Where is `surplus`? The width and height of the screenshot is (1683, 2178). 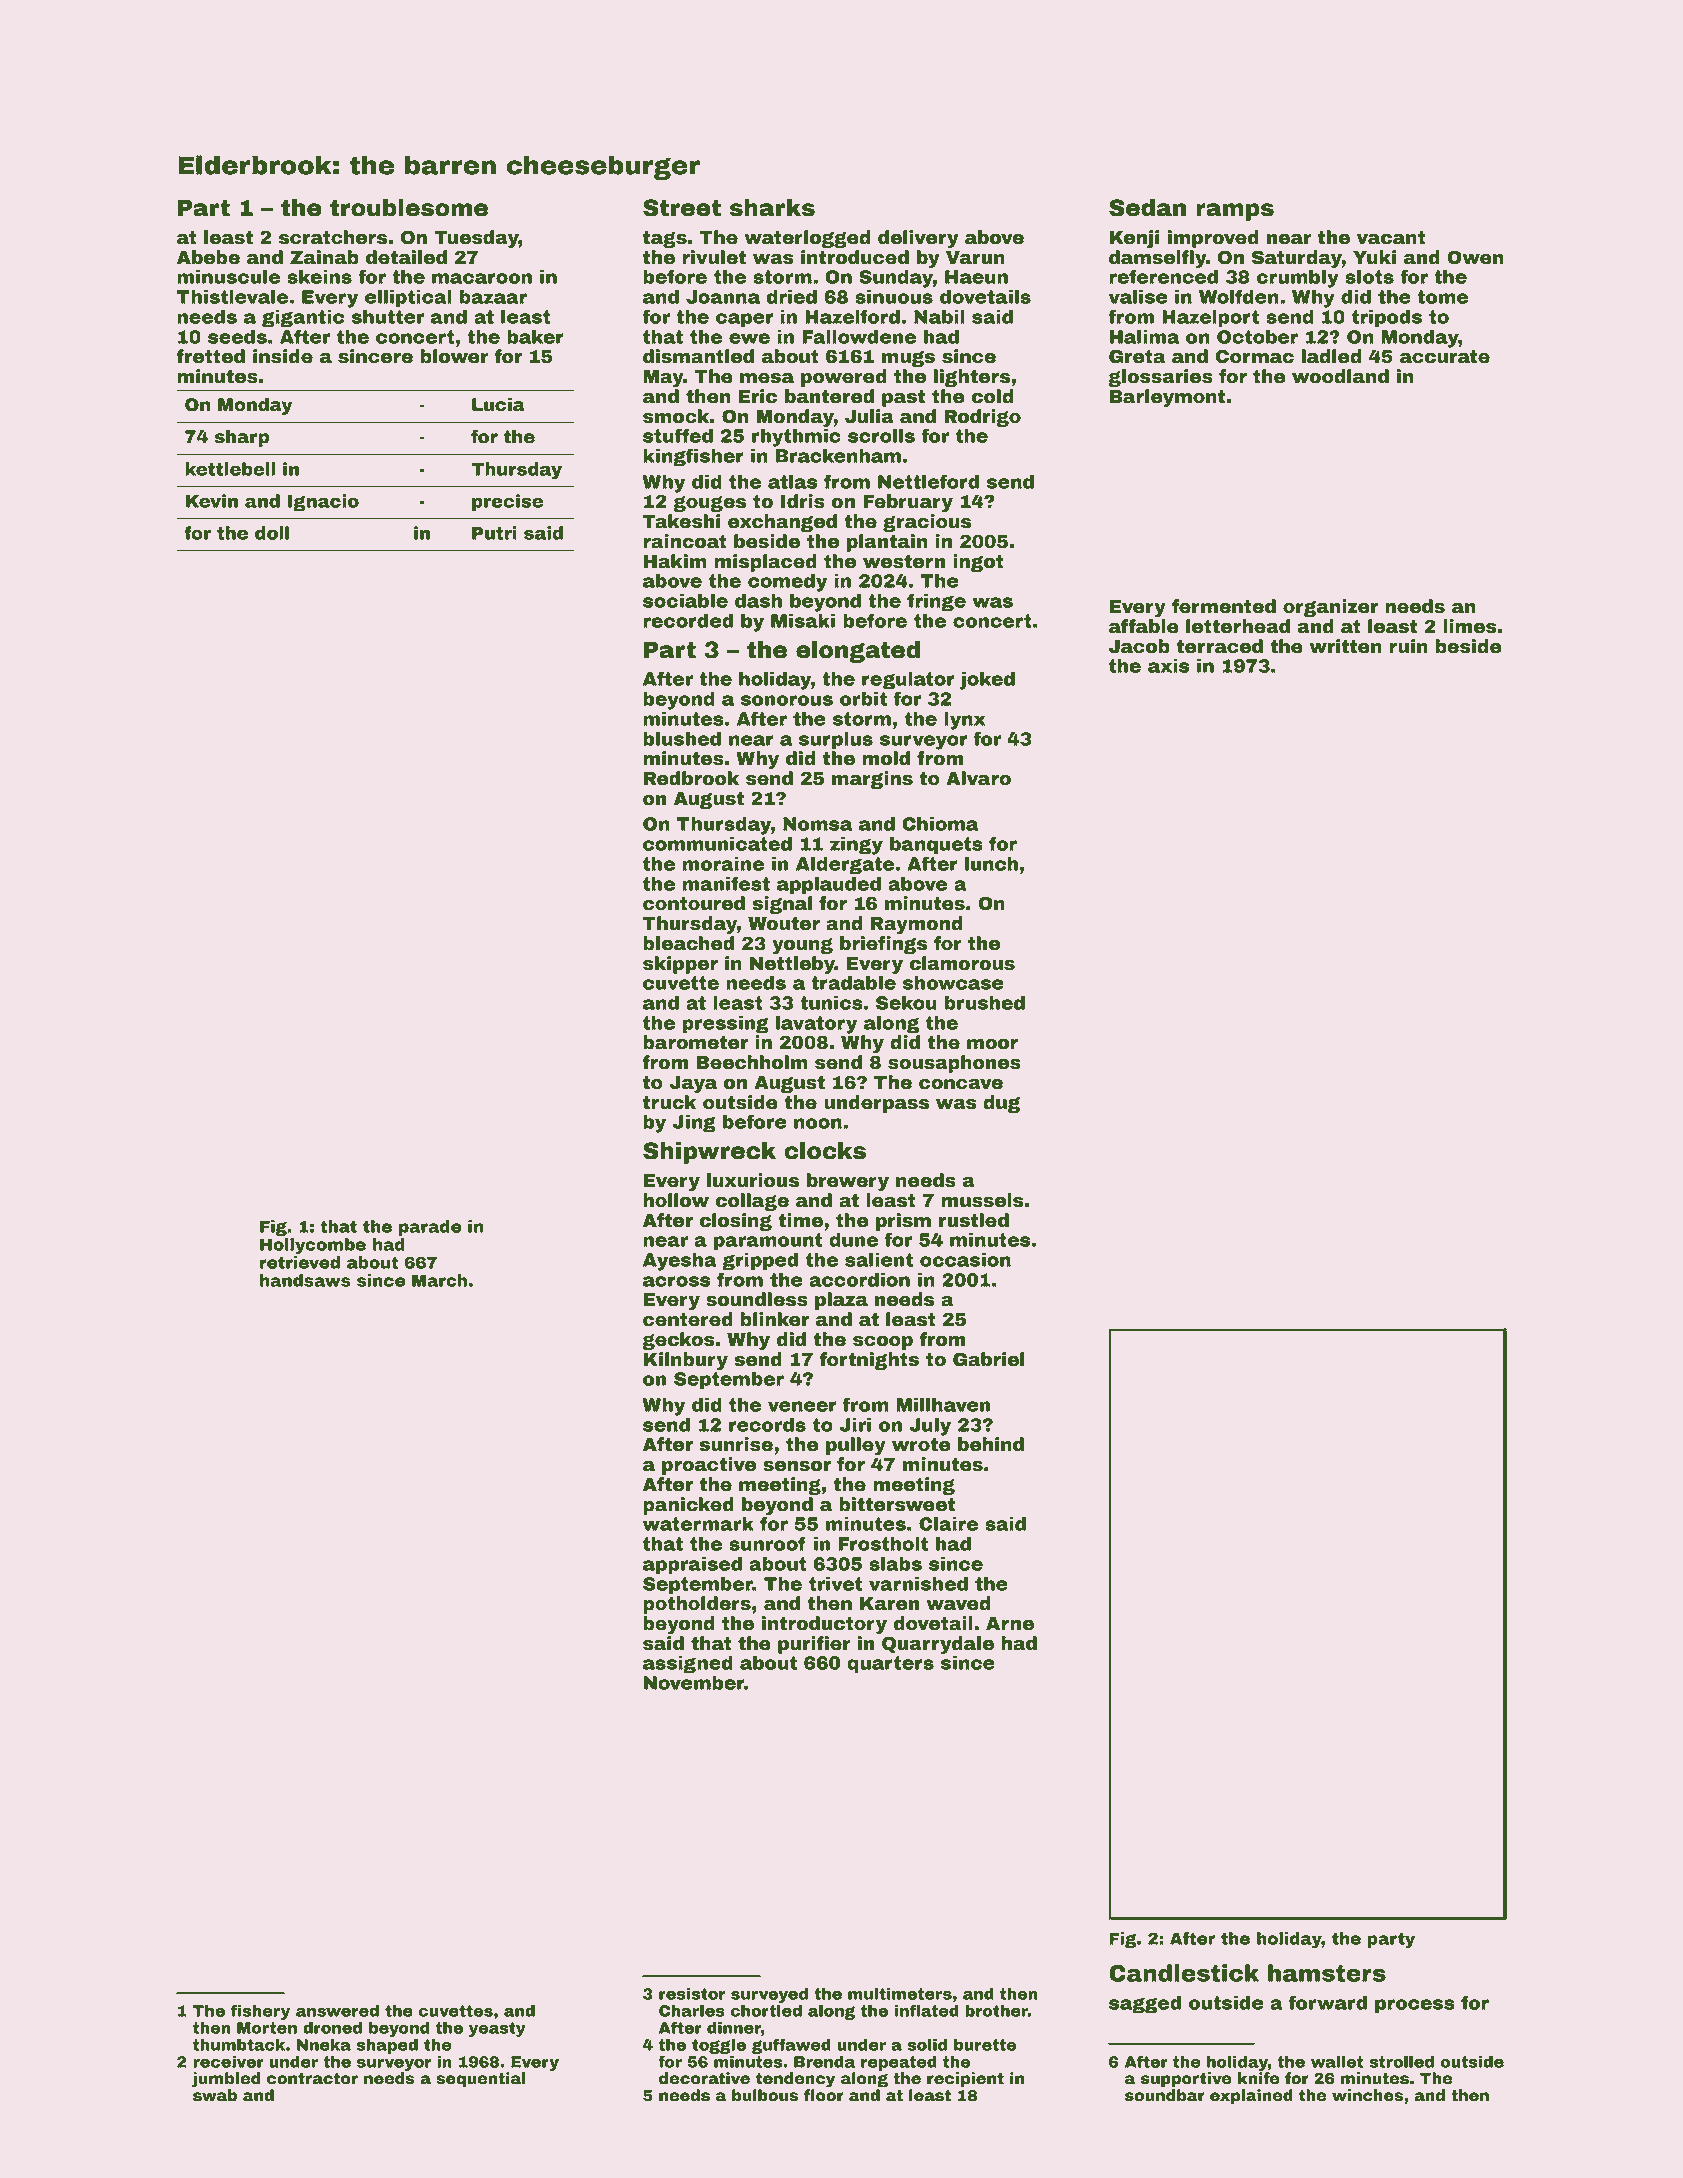
surplus is located at coordinates (836, 741).
